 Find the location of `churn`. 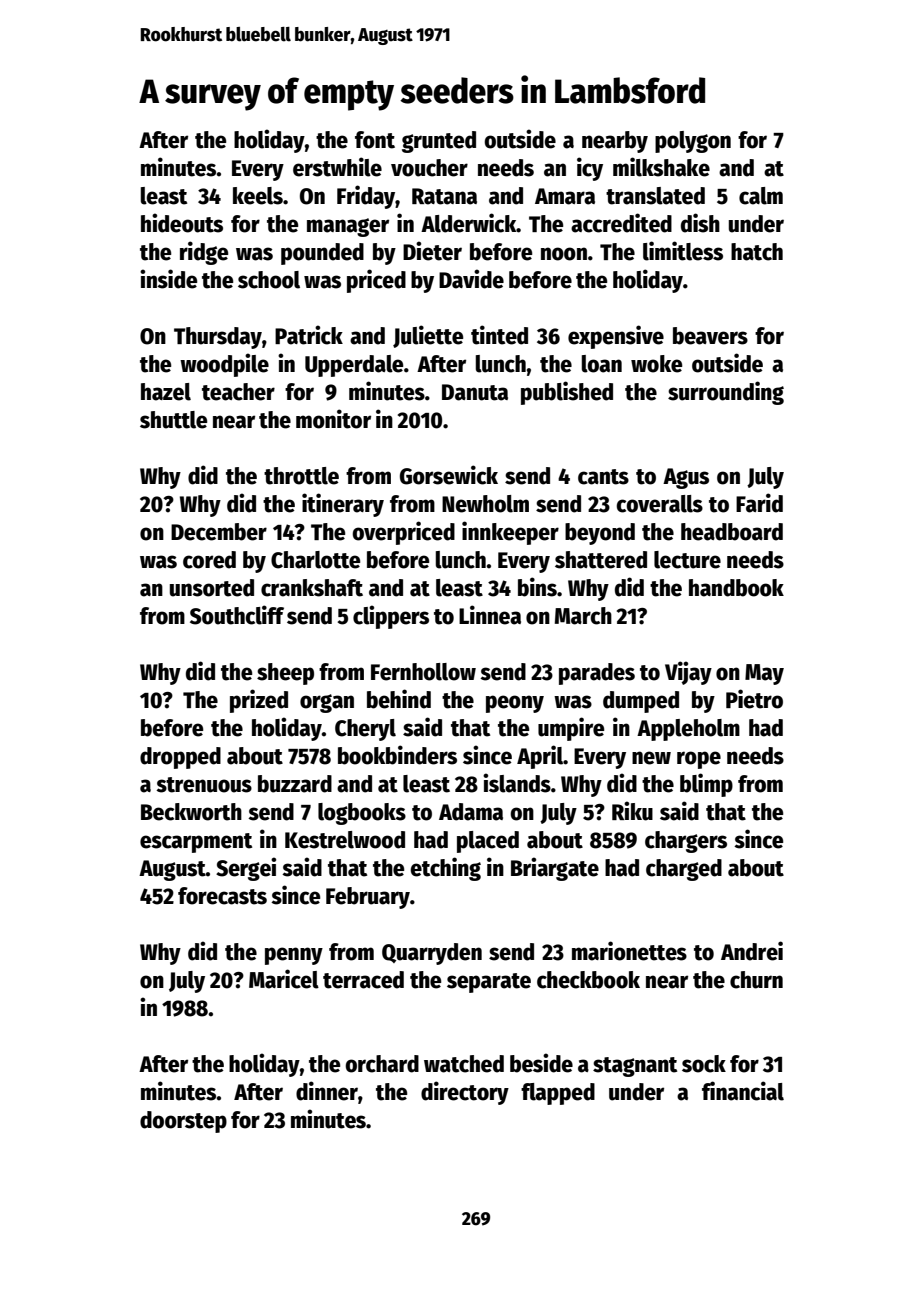

churn is located at coordinates (756, 980).
